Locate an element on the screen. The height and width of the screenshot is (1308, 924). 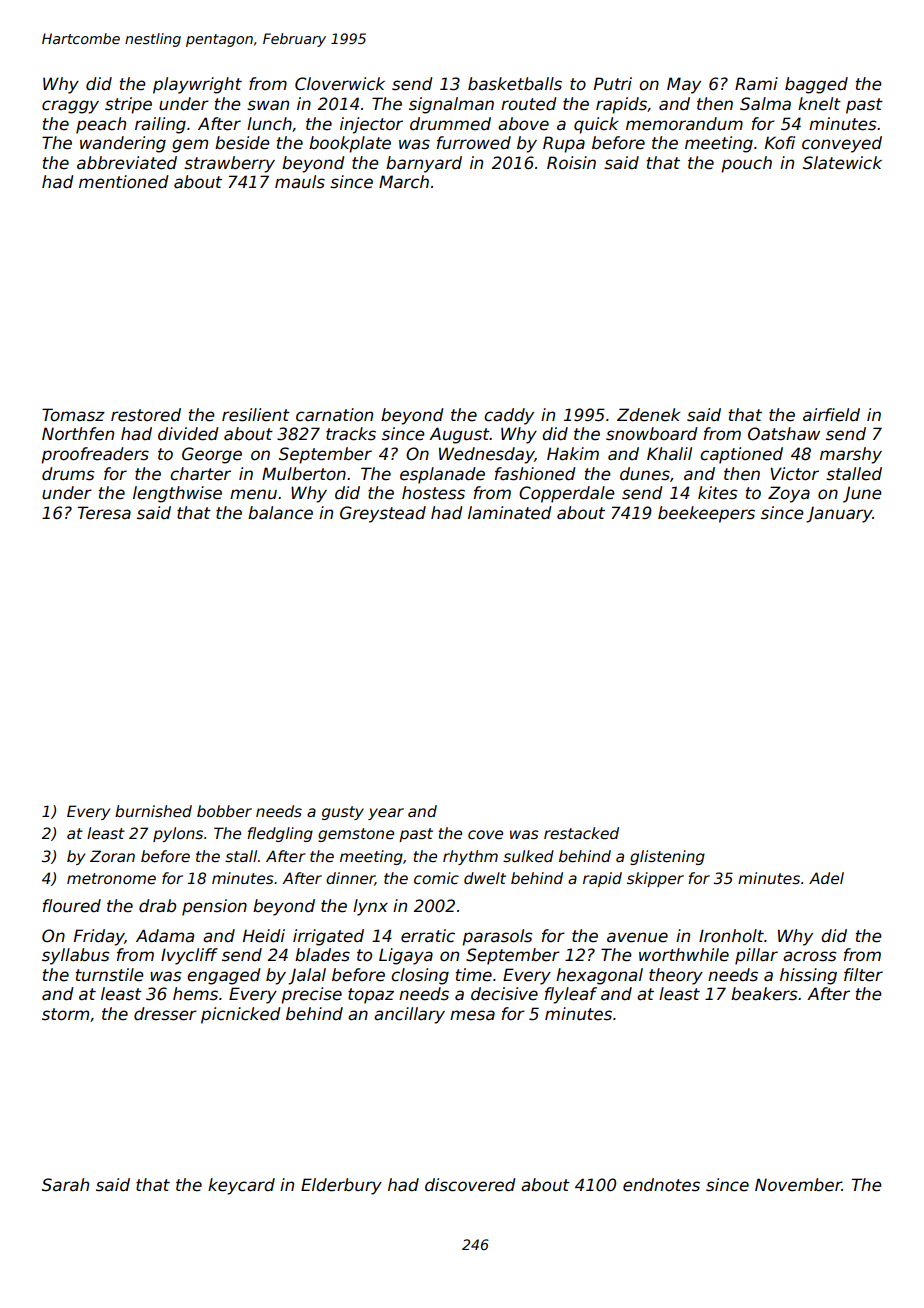
Zdenek is located at coordinates (648, 415).
